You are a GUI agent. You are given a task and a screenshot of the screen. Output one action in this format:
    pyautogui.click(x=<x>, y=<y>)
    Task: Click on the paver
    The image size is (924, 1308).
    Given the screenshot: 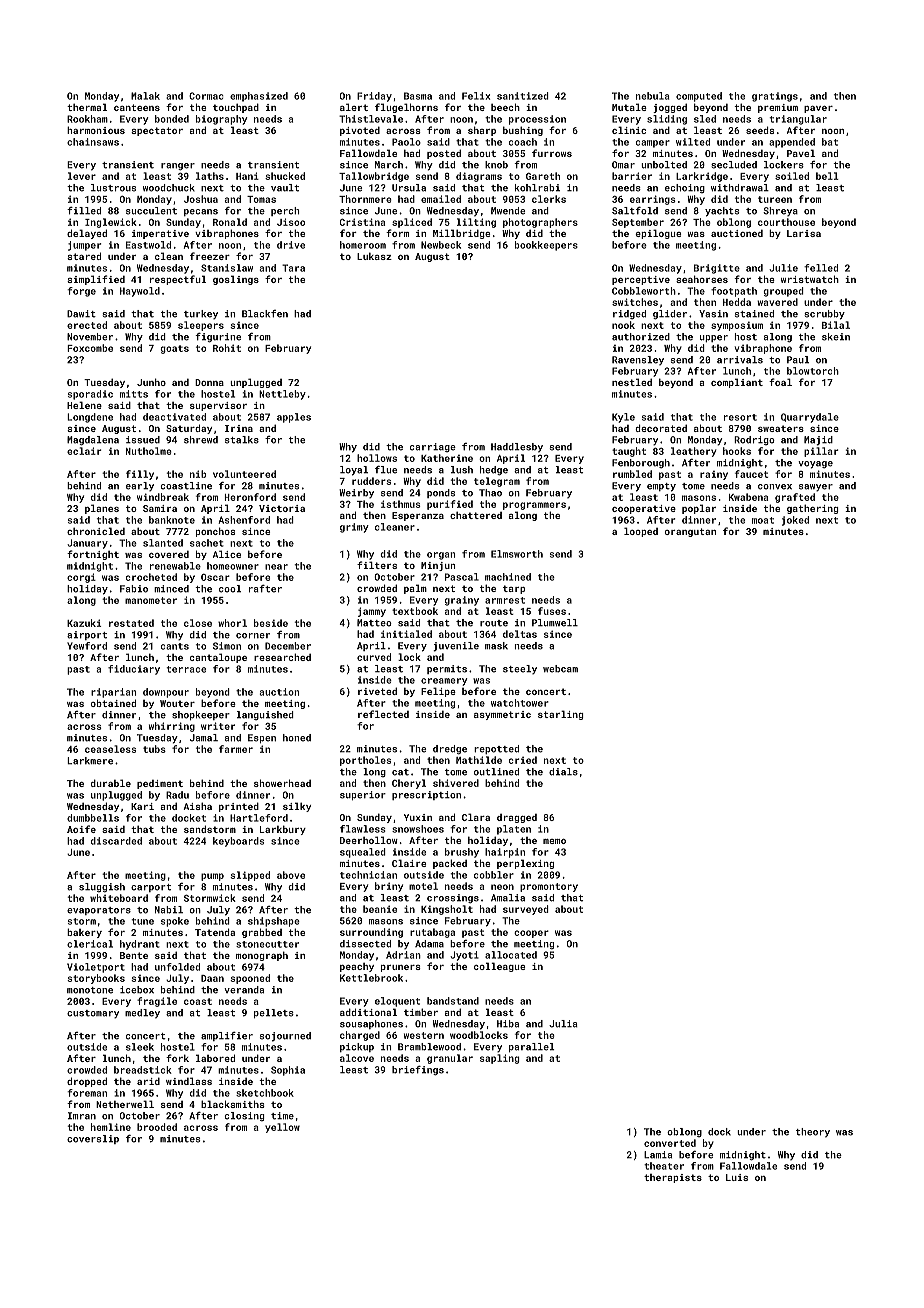 What is the action you would take?
    pyautogui.click(x=818, y=109)
